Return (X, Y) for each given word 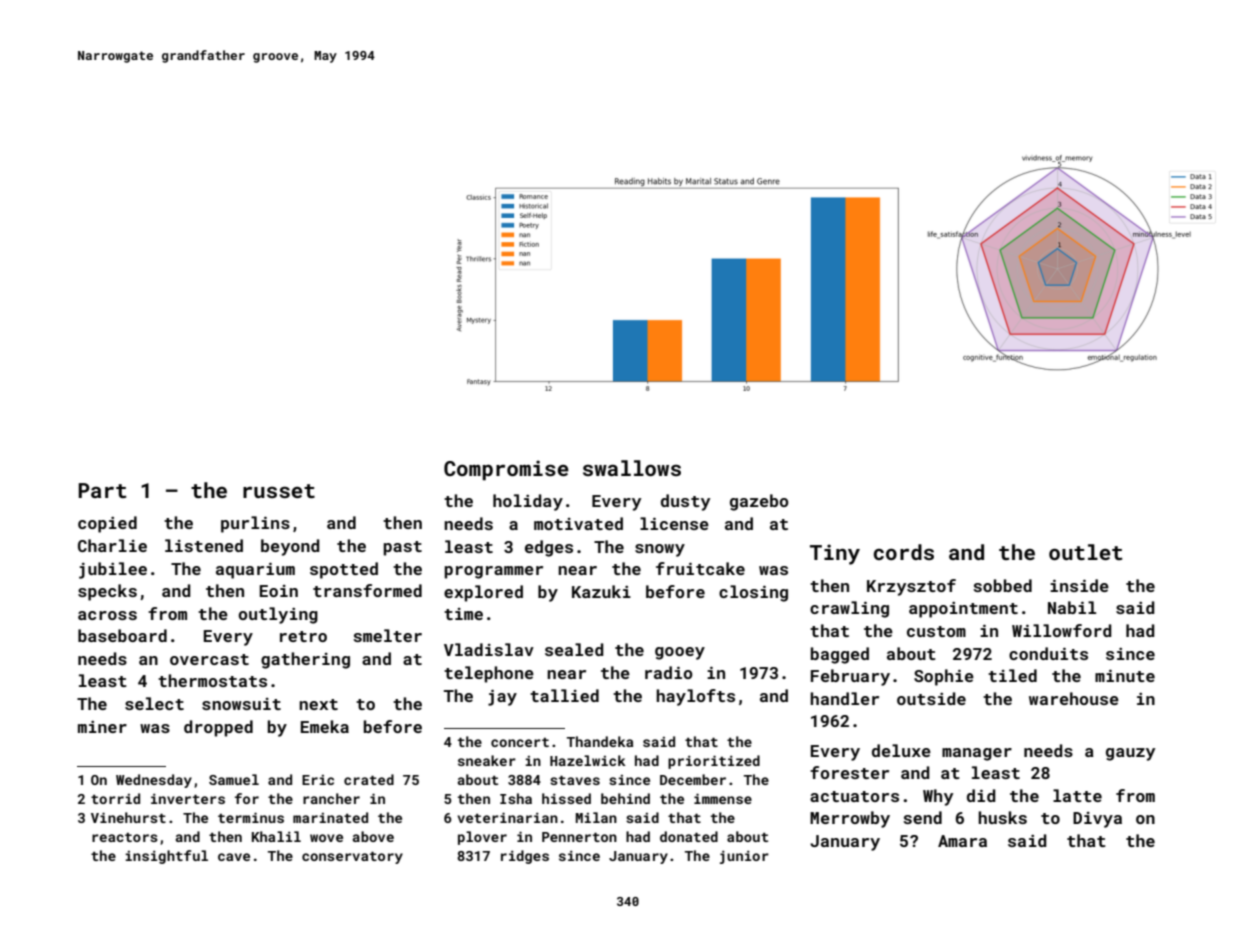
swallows (632, 468)
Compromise (506, 470)
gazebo (759, 502)
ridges (525, 857)
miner (102, 727)
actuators (854, 796)
